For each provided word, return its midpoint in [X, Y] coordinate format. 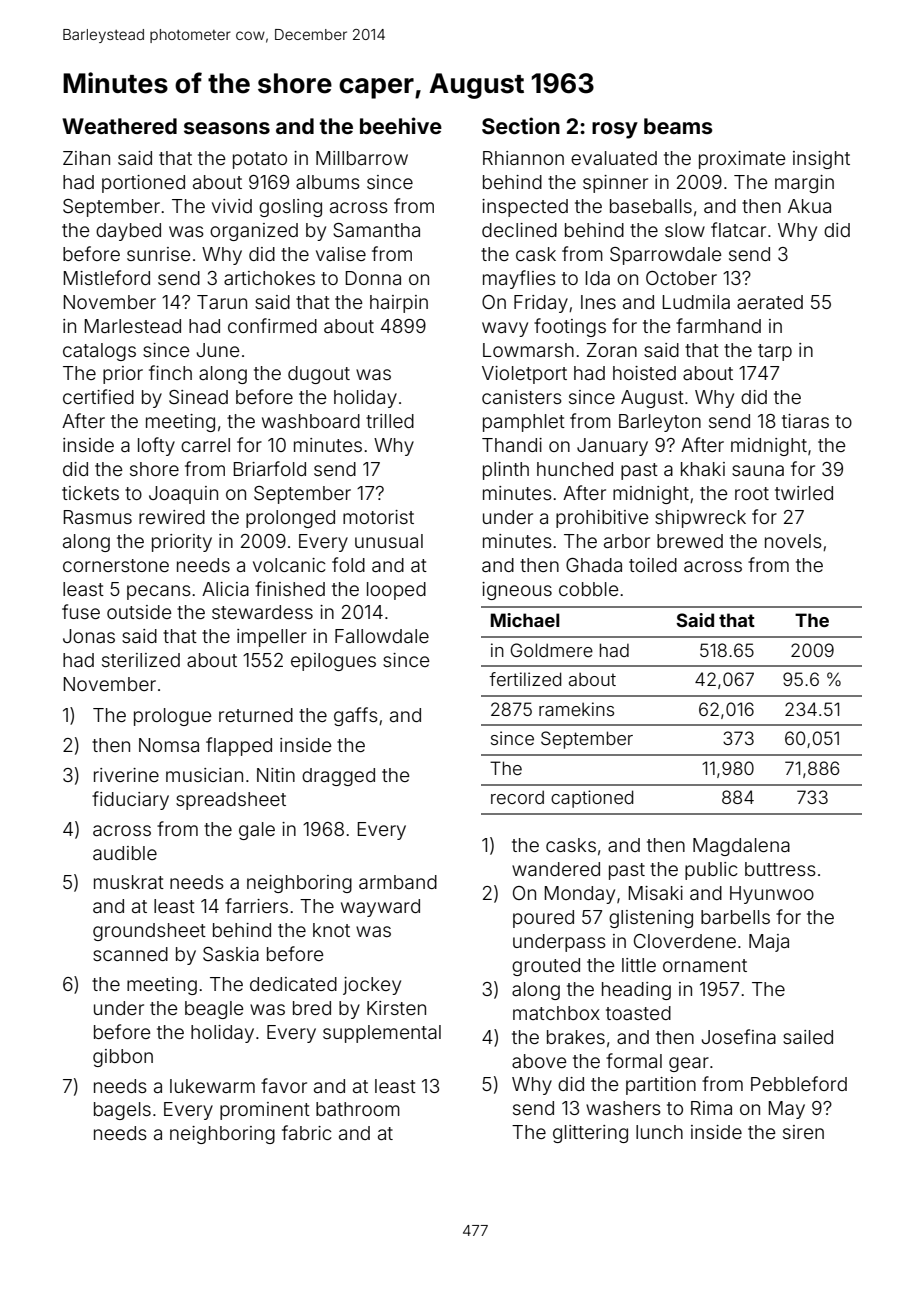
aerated [770, 302]
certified [98, 396]
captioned [592, 799]
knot [331, 930]
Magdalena [741, 847]
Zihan [86, 158]
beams [678, 126]
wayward [380, 908]
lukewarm [212, 1086]
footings [570, 327]
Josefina [738, 1036]
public [711, 871]
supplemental [382, 1034]
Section [521, 126]
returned [256, 715]
